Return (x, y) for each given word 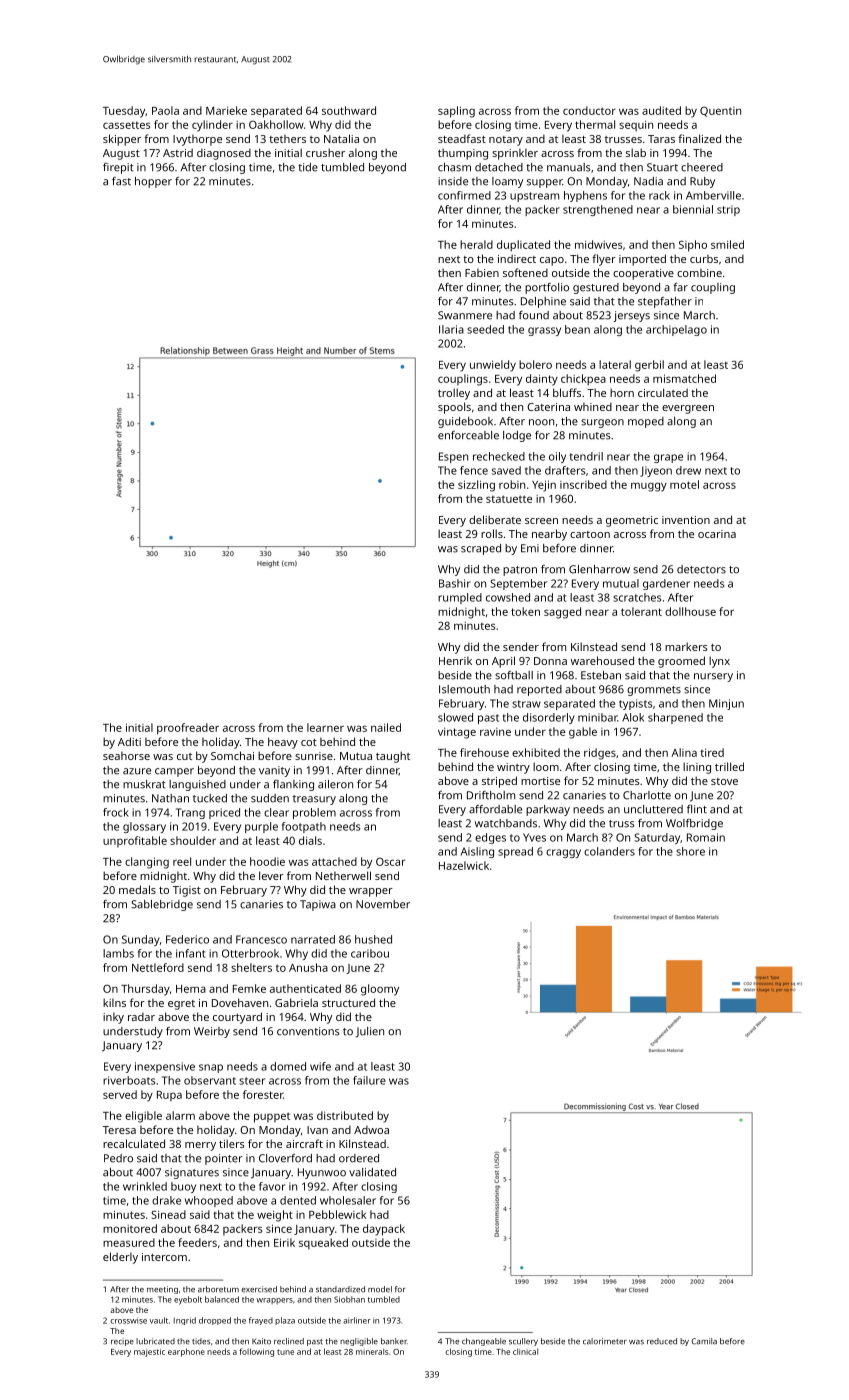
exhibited (536, 752)
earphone (186, 1352)
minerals (372, 1351)
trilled (729, 766)
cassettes (126, 125)
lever (271, 875)
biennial (693, 209)
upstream (534, 197)
